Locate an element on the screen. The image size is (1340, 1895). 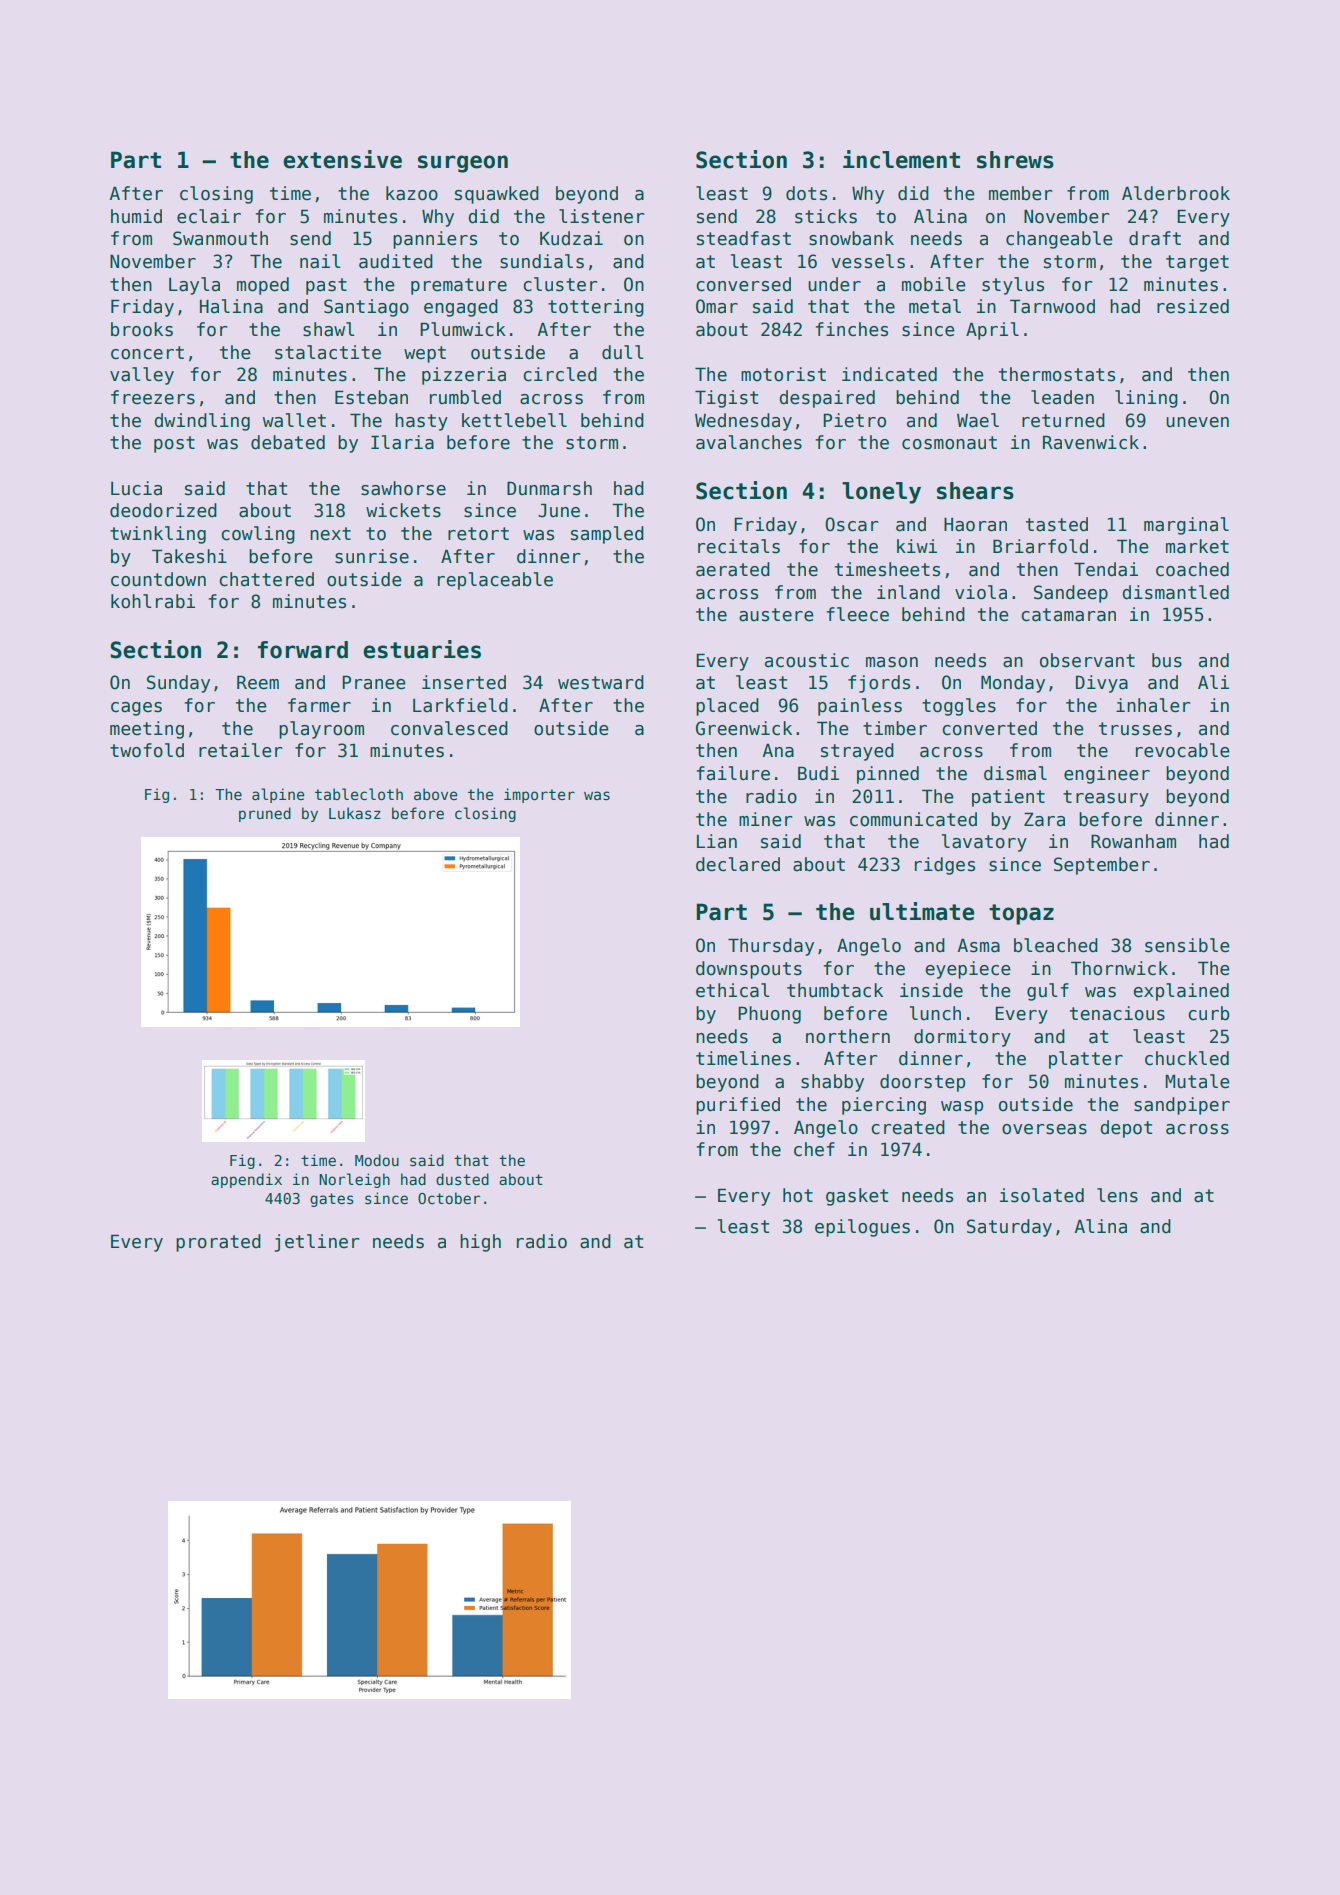
extensive is located at coordinates (342, 159).
